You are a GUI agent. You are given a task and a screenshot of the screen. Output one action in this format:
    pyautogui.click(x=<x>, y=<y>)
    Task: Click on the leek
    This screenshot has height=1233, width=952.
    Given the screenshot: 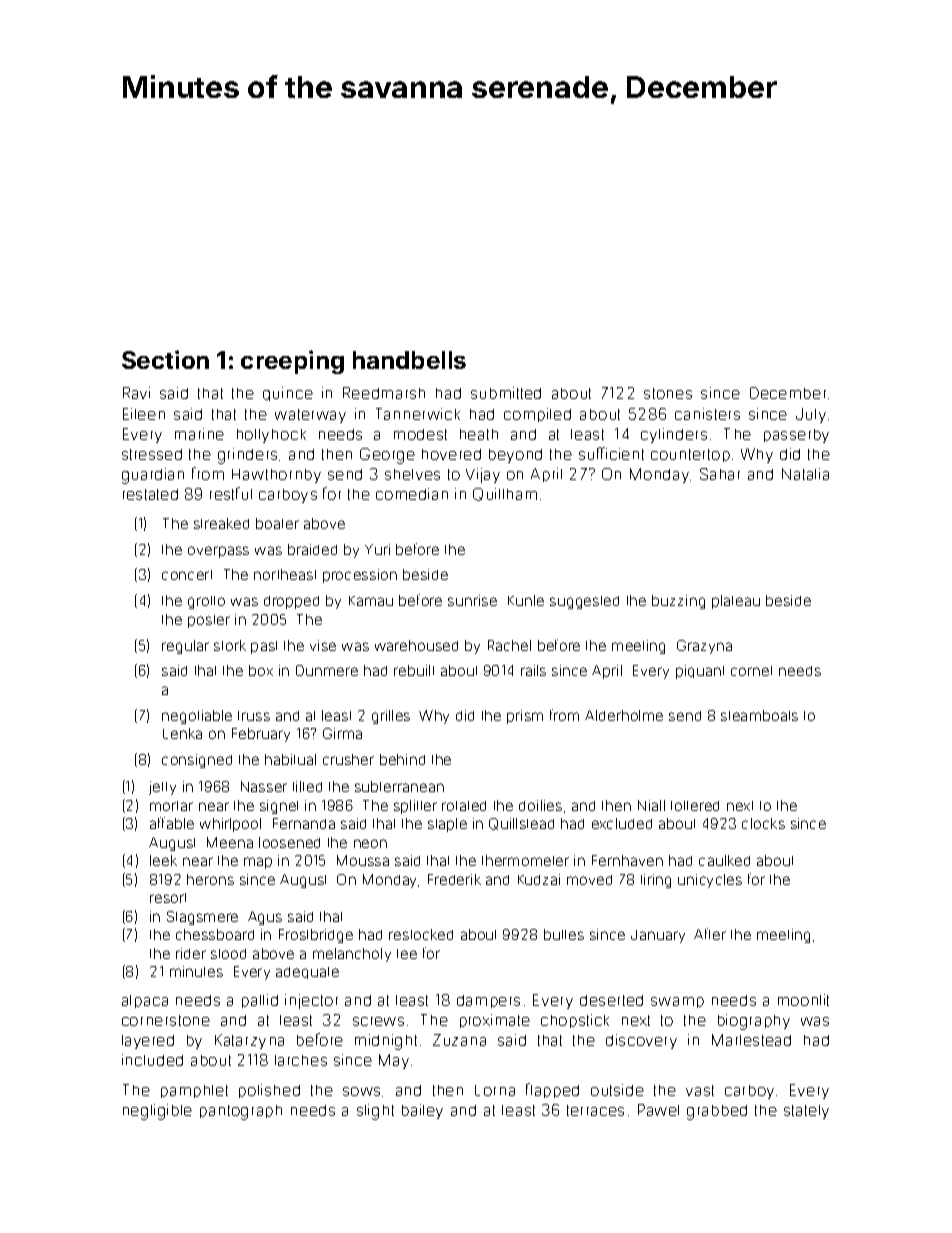 What is the action you would take?
    pyautogui.click(x=163, y=860)
